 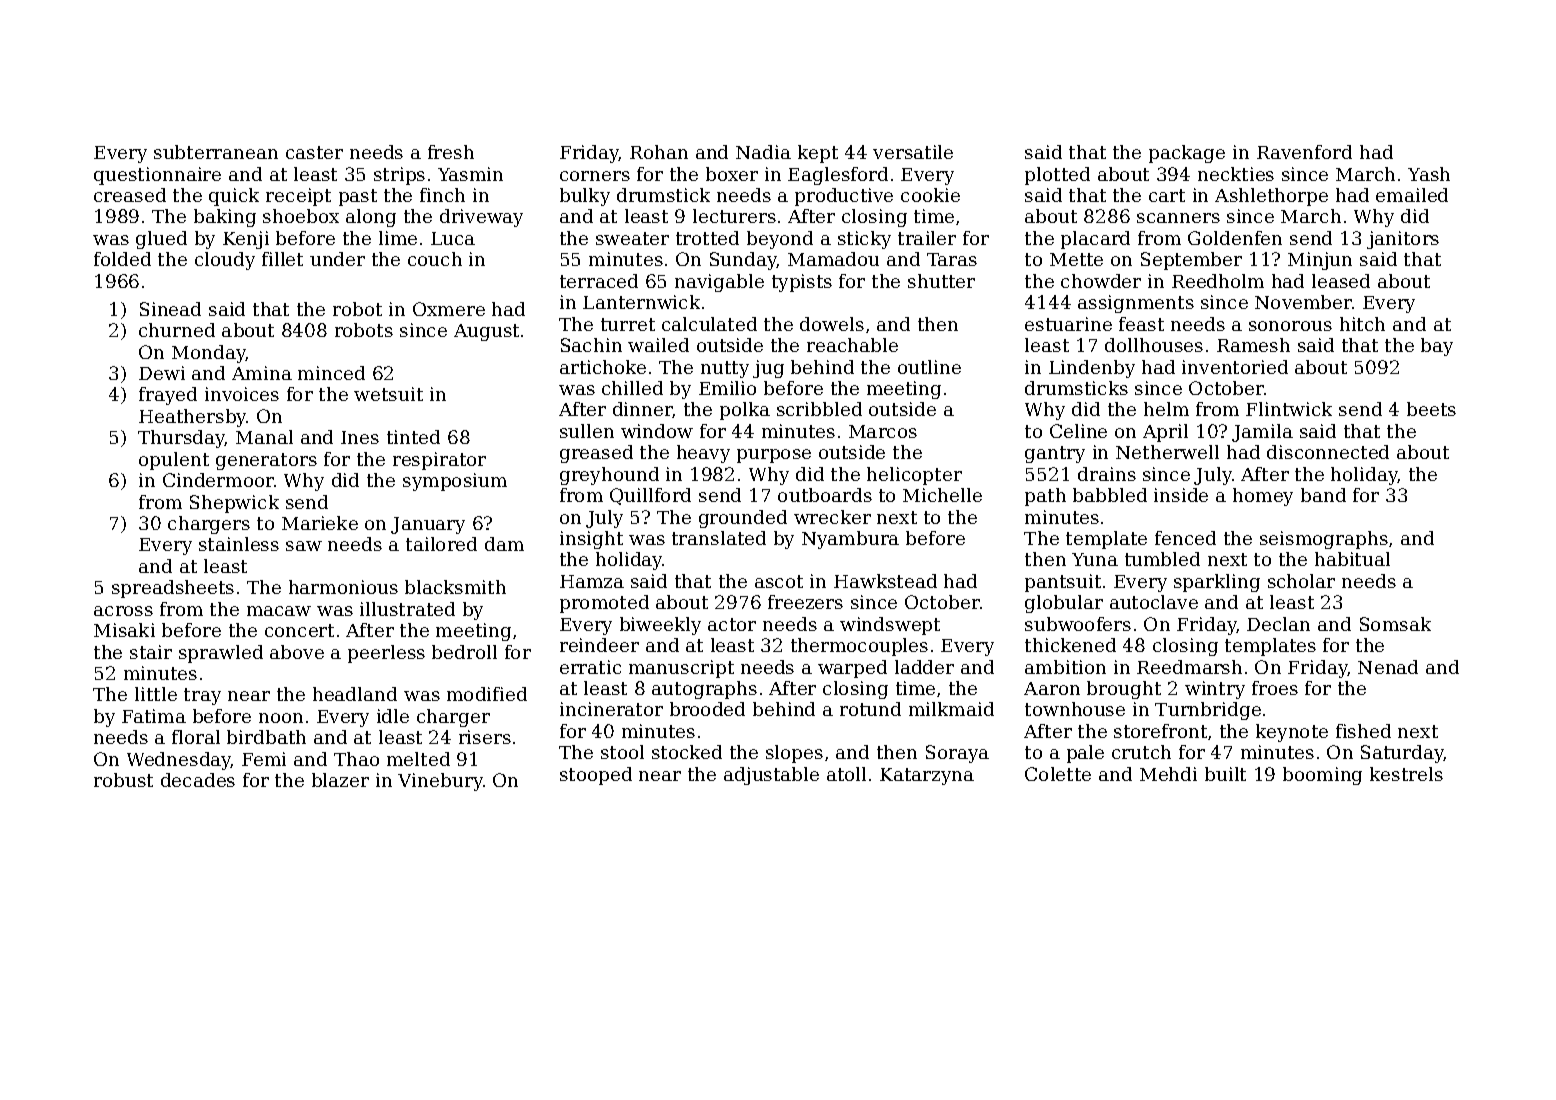 I want to click on reachable, so click(x=852, y=345).
